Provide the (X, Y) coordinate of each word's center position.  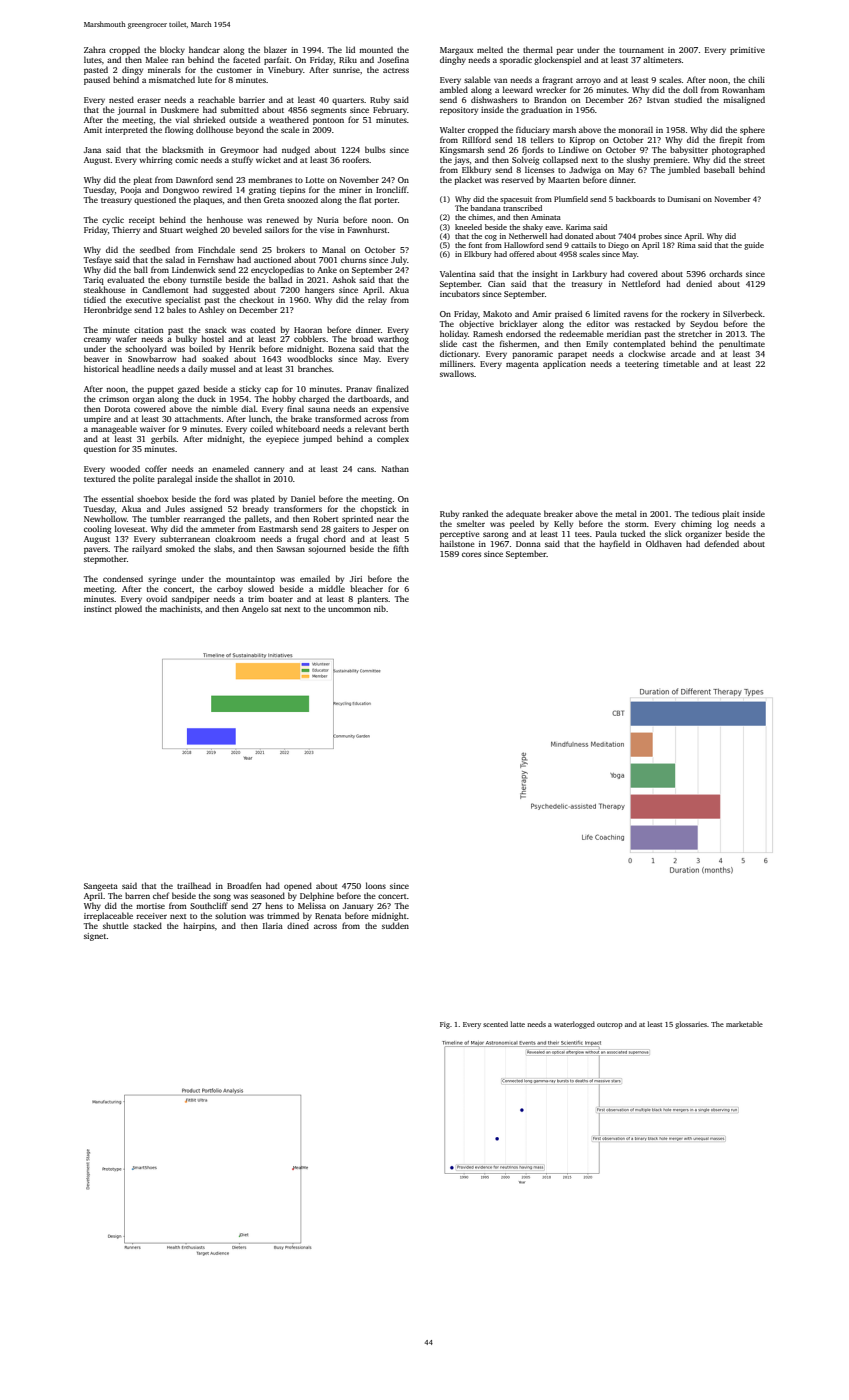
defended (721, 543)
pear (564, 51)
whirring (156, 160)
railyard (147, 549)
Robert (326, 518)
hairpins (199, 926)
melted (490, 49)
